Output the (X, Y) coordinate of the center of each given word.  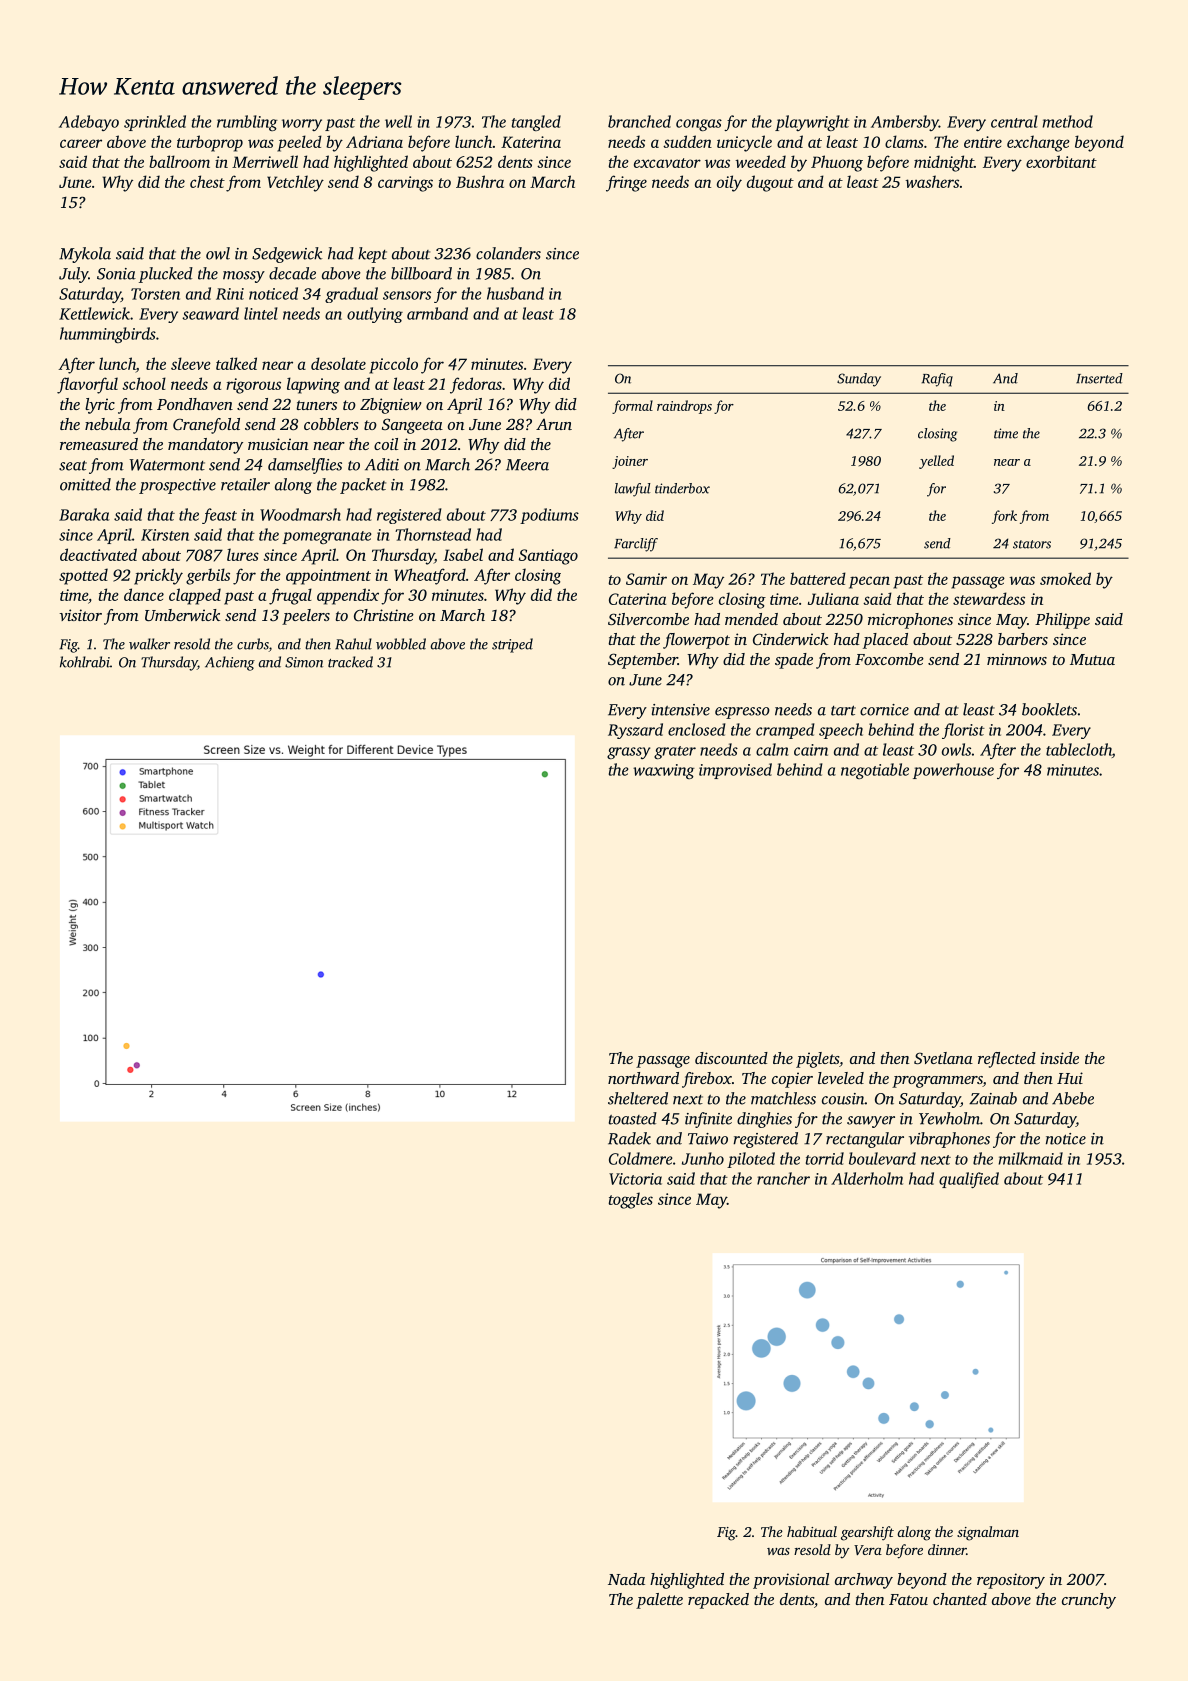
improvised (735, 771)
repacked (718, 1601)
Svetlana (943, 1058)
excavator (667, 163)
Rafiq (937, 380)
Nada (626, 1579)
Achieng (230, 663)
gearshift (867, 1533)
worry (302, 125)
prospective (177, 486)
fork (1004, 517)
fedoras (476, 385)
